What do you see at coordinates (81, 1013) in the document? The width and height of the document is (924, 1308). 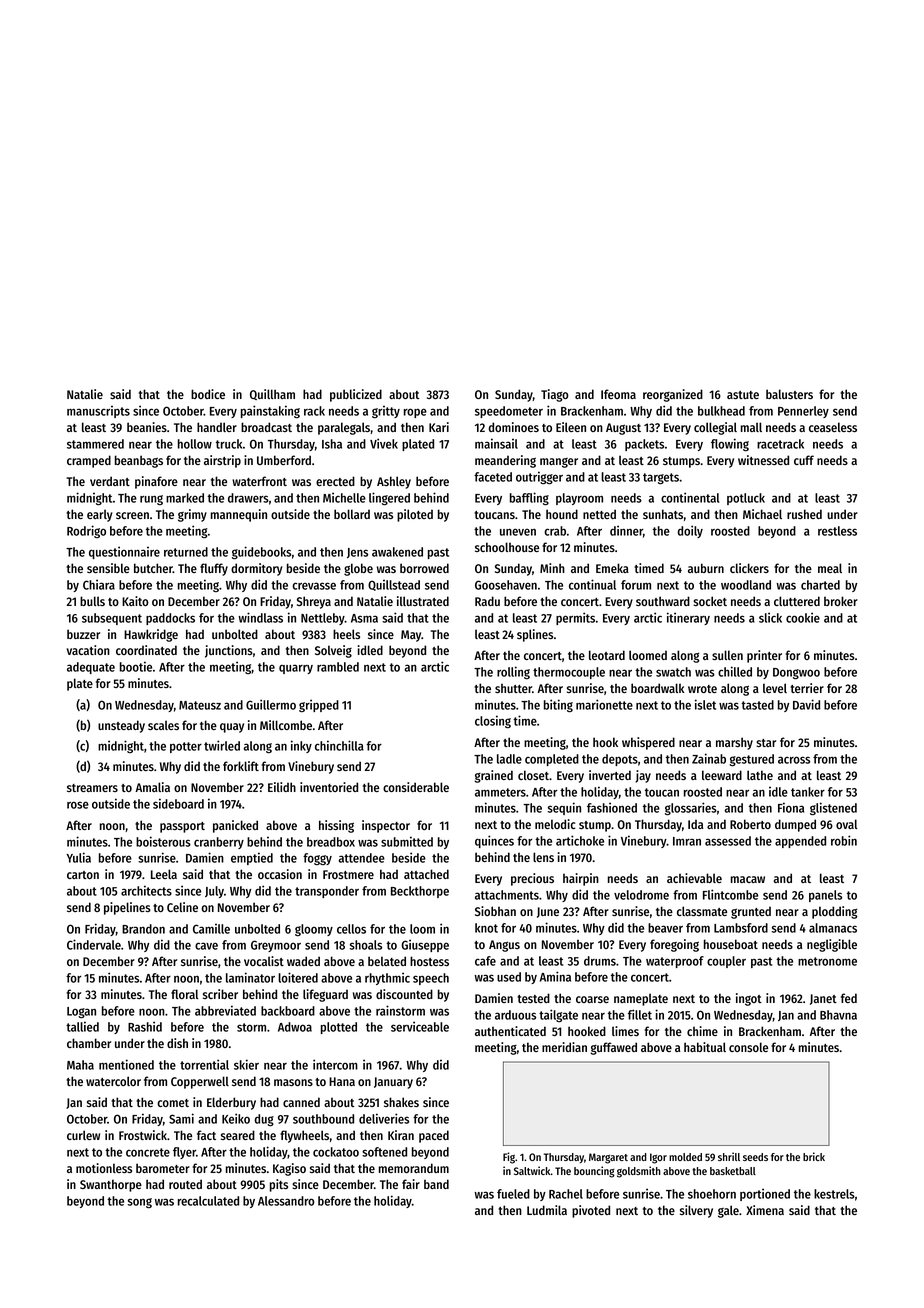 I see `Logan` at bounding box center [81, 1013].
